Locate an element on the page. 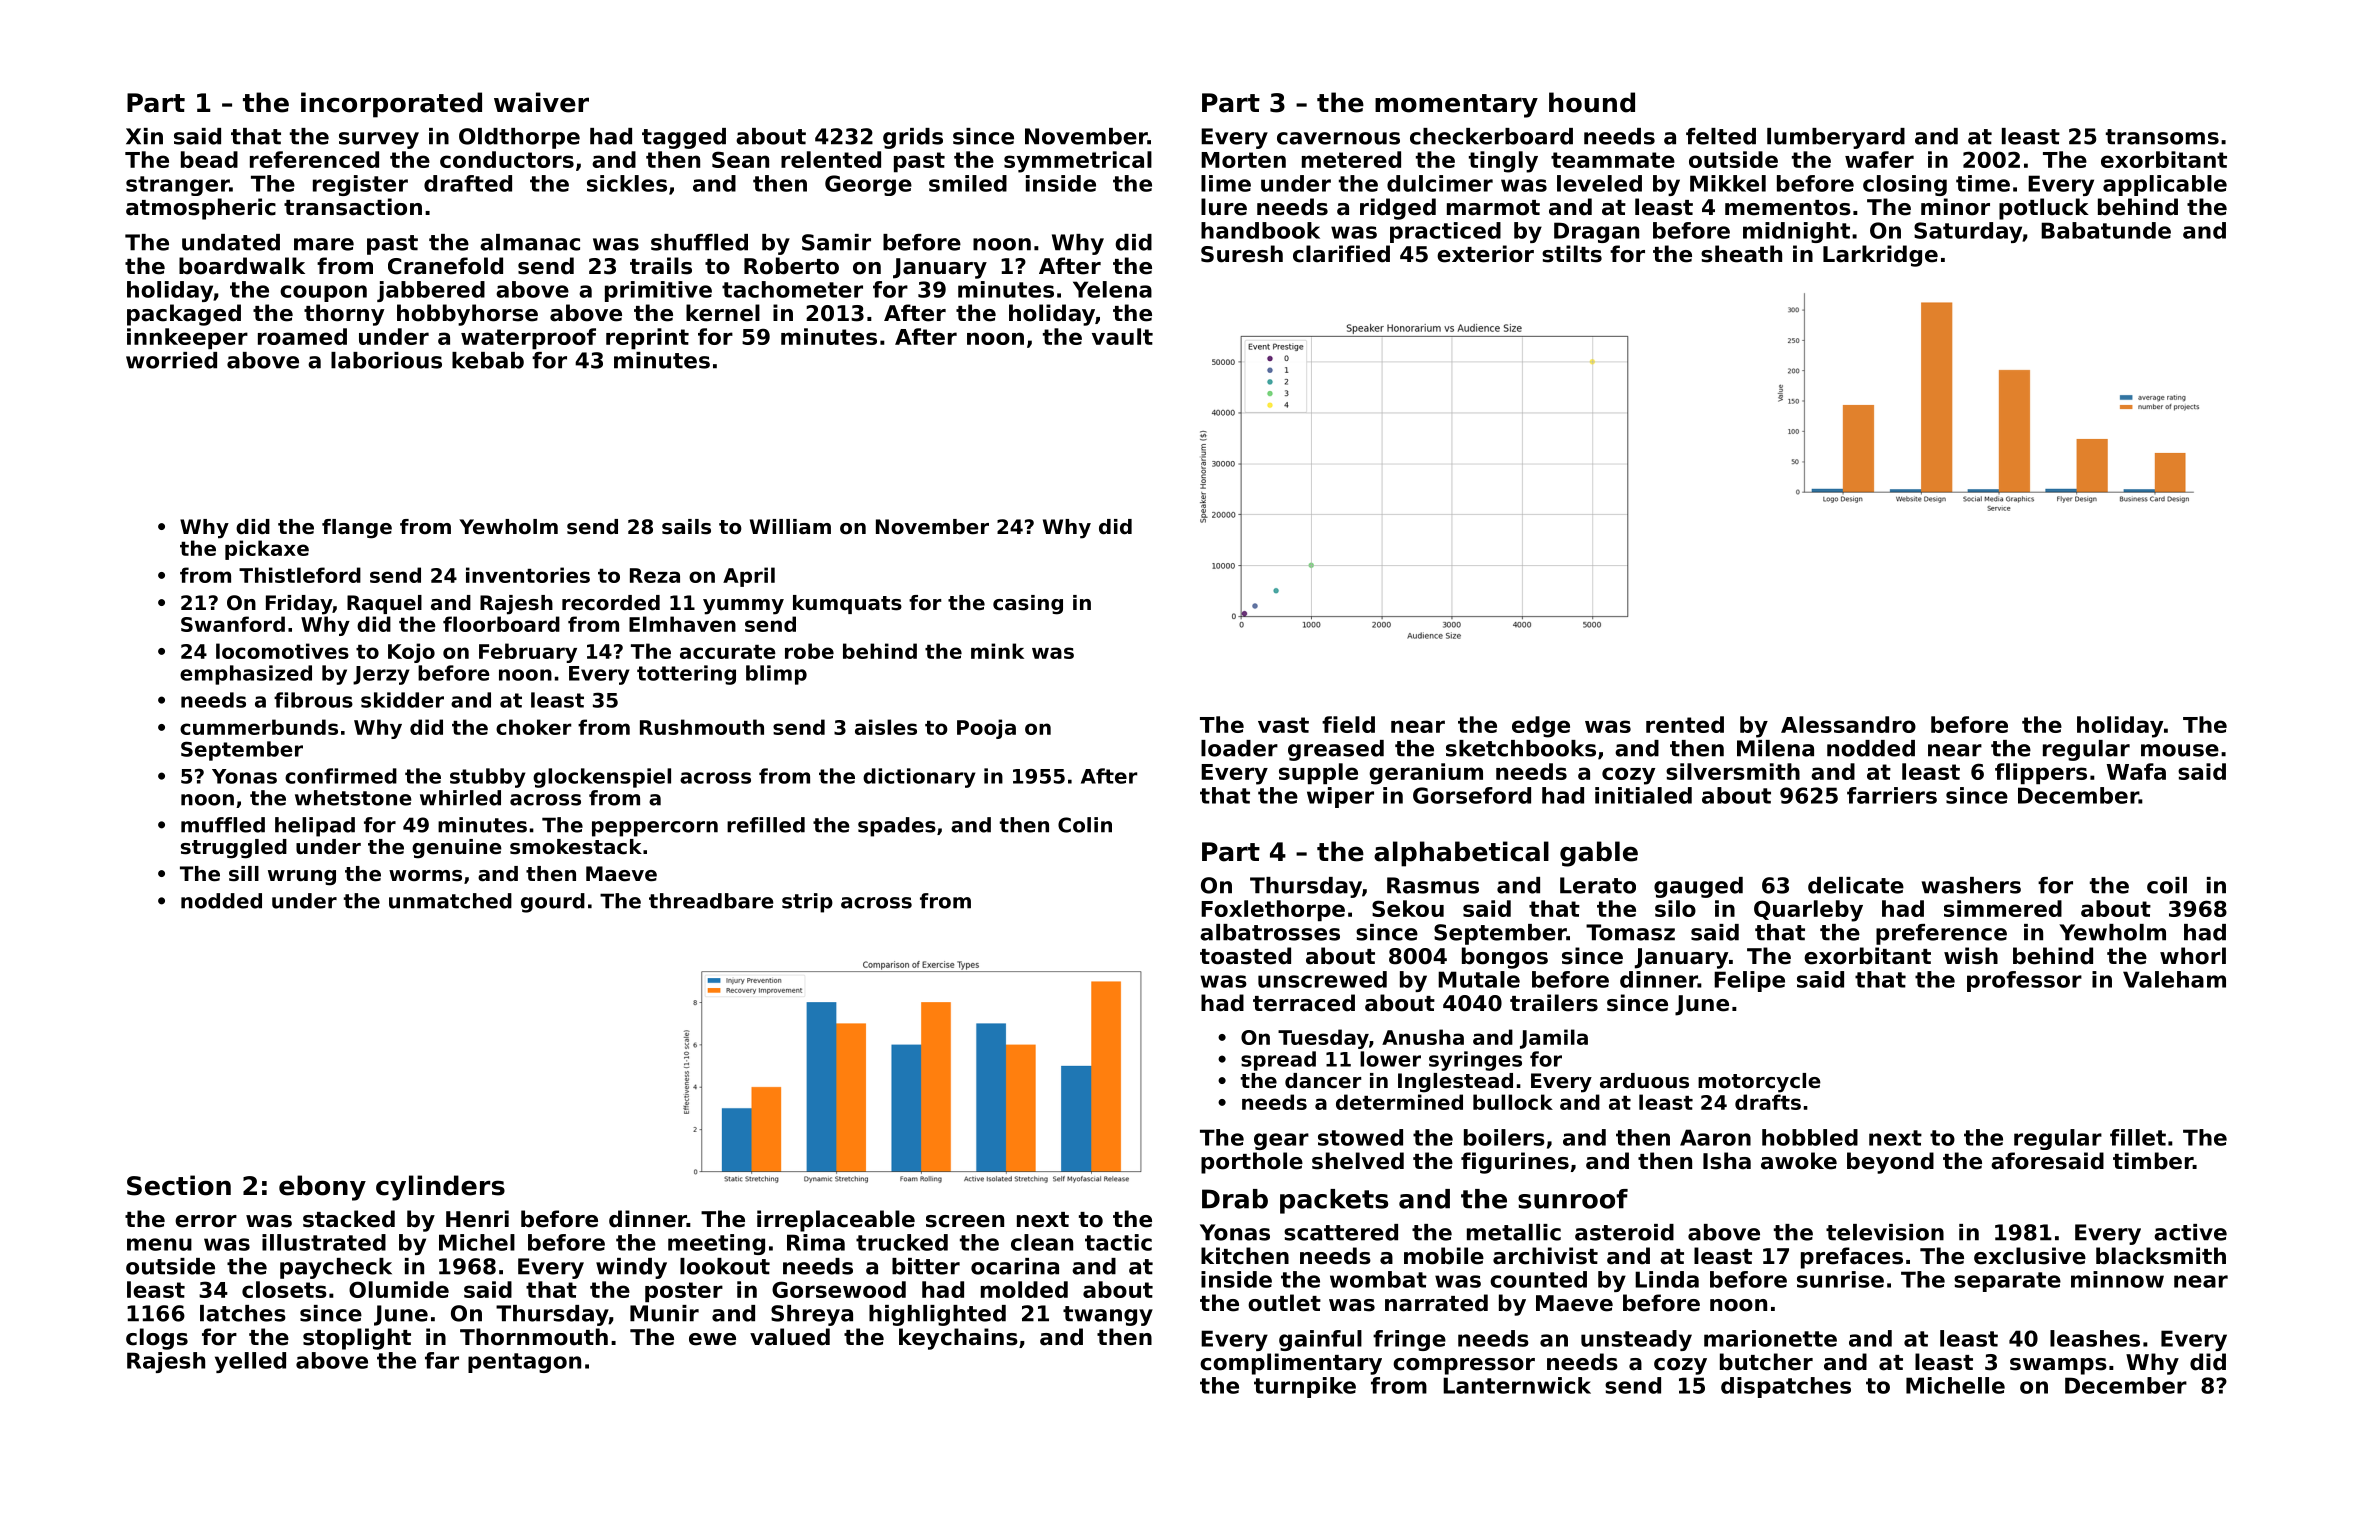 The height and width of the page is (1523, 2353). Olumide is located at coordinates (399, 1289).
